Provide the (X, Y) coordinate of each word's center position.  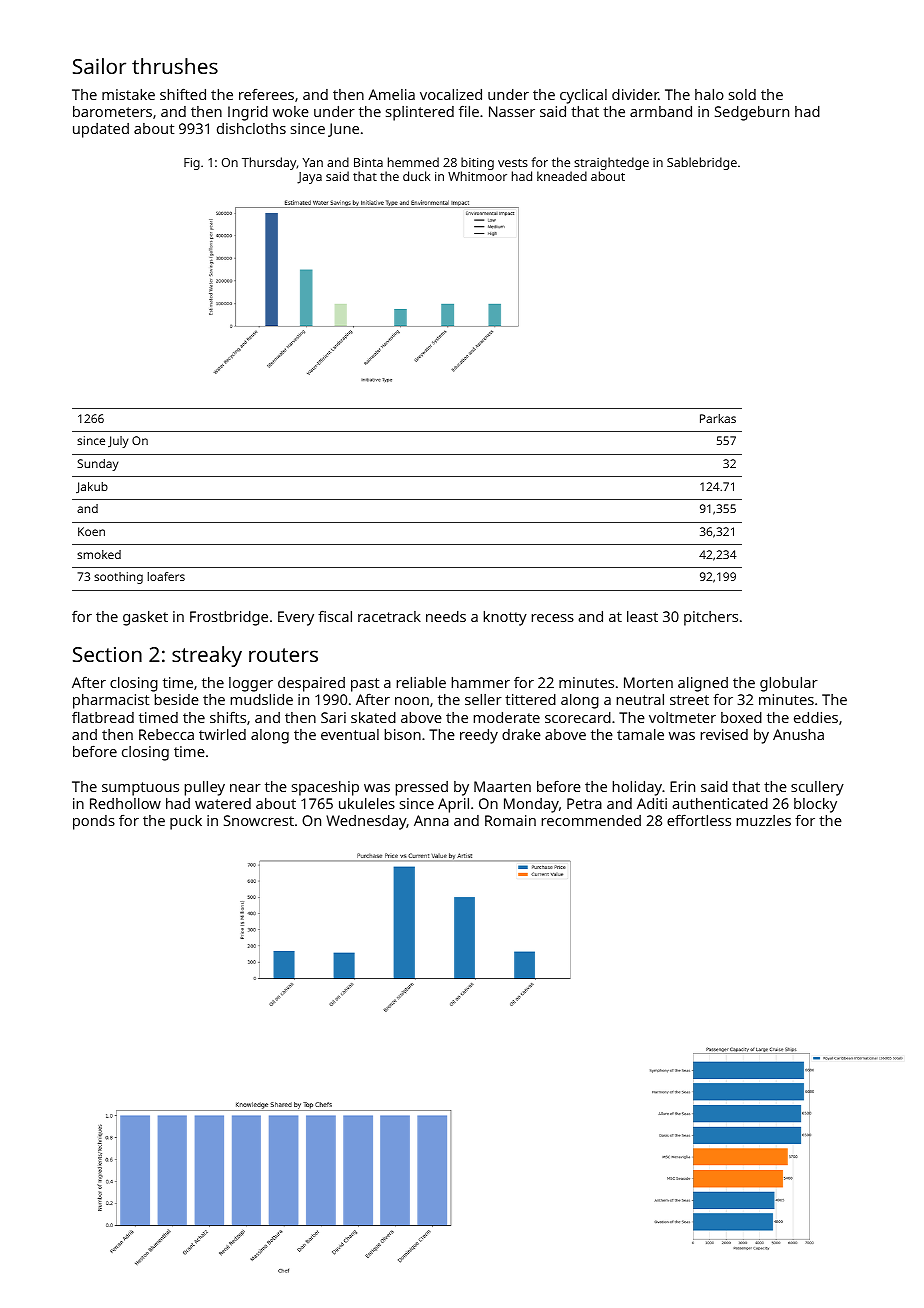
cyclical (583, 96)
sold (742, 94)
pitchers (711, 618)
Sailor (99, 66)
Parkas (718, 418)
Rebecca (166, 734)
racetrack (389, 616)
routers (283, 655)
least (642, 616)
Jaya (309, 178)
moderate (507, 717)
